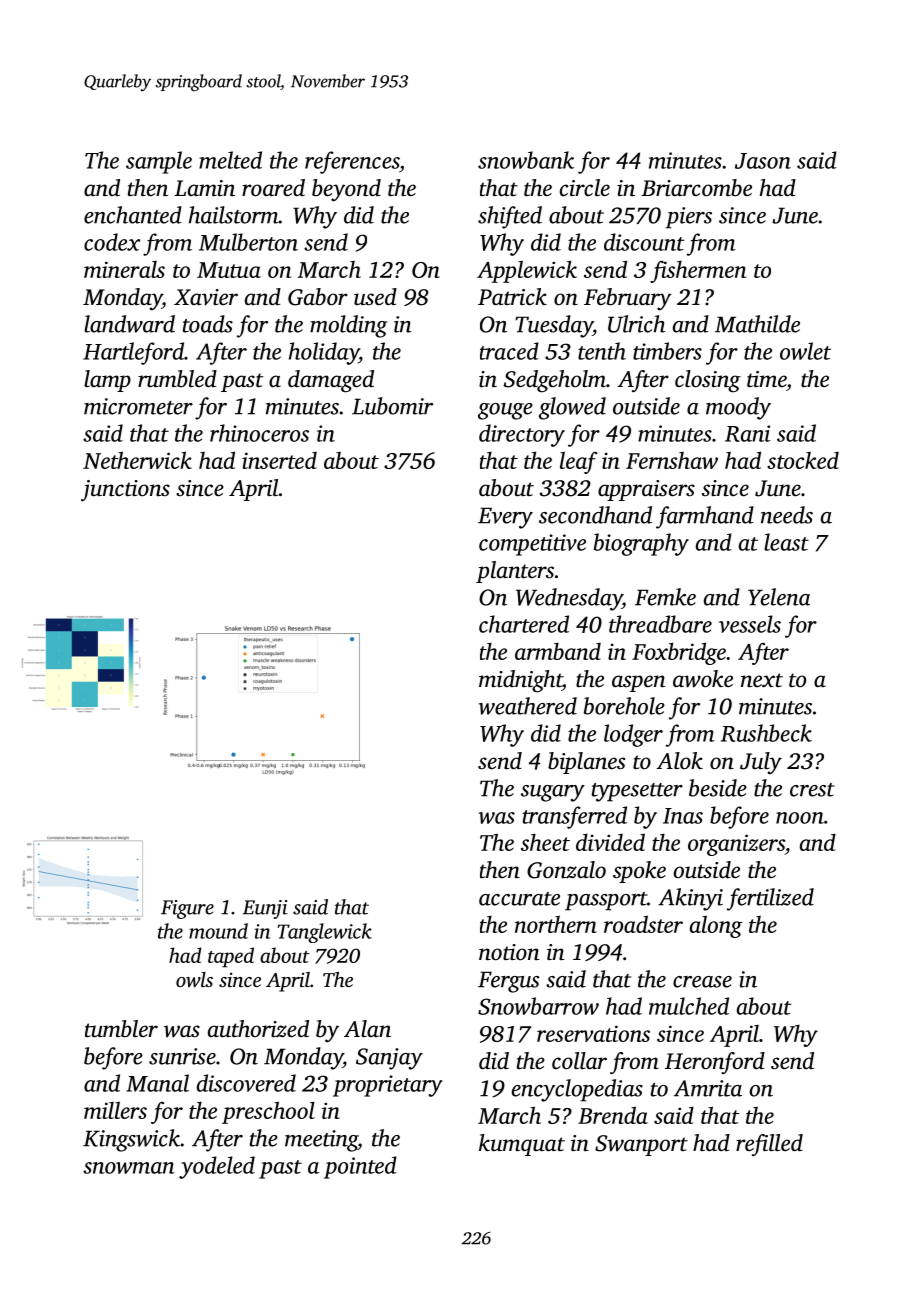 The height and width of the page is (1311, 924). What do you see at coordinates (510, 217) in the page?
I see `shifted` at bounding box center [510, 217].
